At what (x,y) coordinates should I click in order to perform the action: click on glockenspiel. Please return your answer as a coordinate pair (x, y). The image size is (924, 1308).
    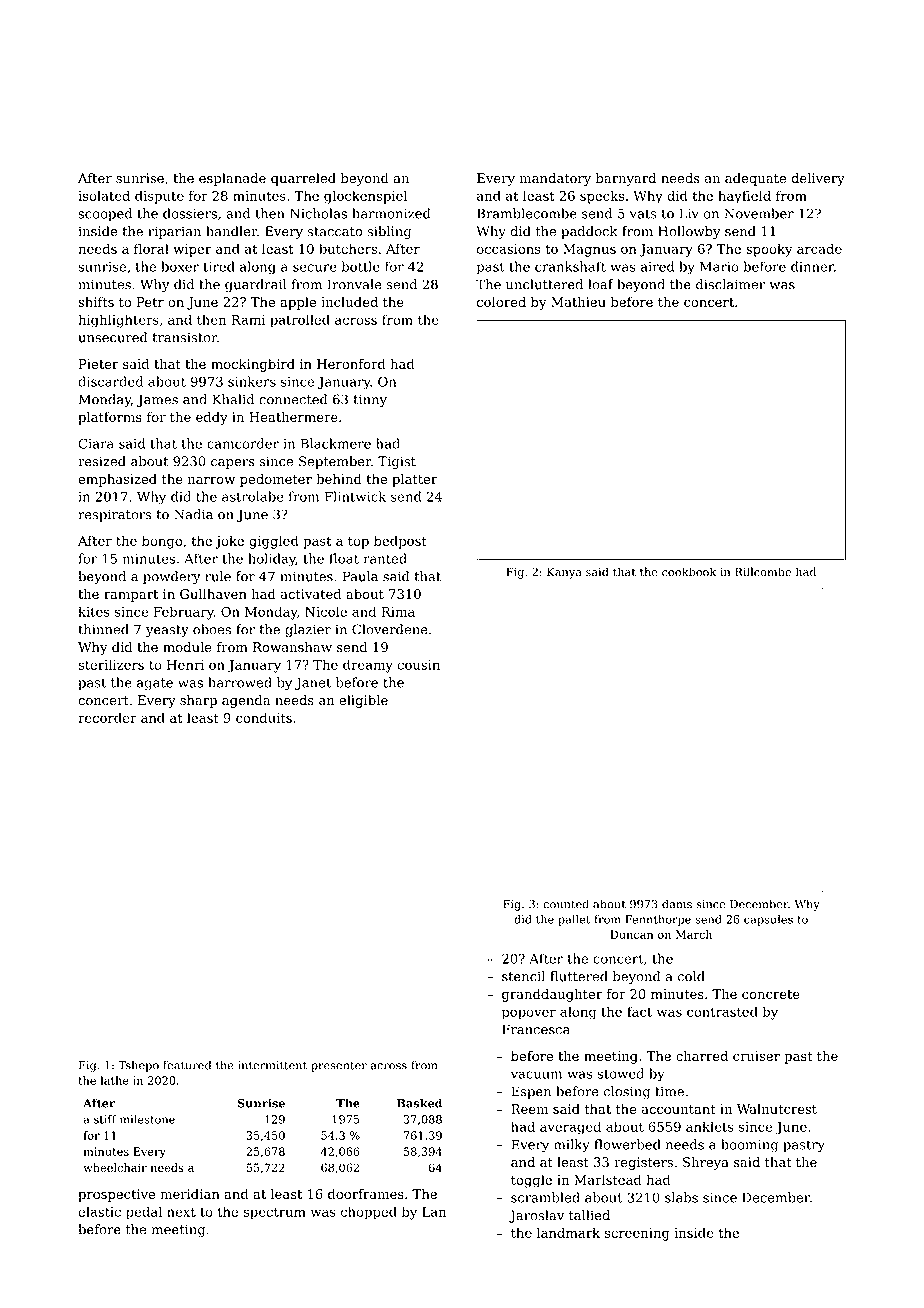
    Looking at the image, I should click on (365, 197).
